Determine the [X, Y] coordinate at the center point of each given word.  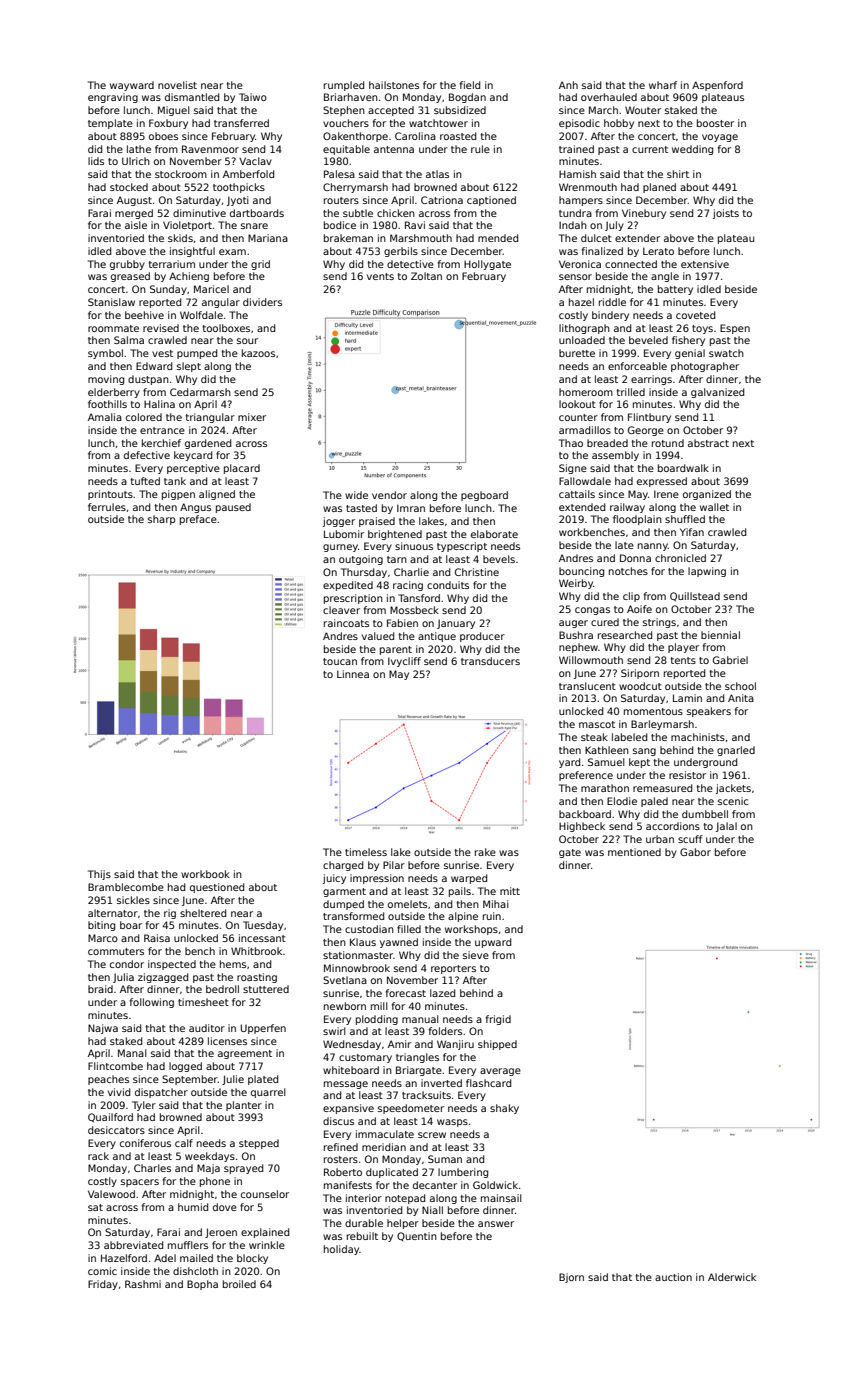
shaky [504, 1109]
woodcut [640, 686]
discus [338, 1121]
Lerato [658, 251]
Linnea [353, 674]
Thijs [99, 875]
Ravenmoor [210, 149]
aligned [217, 495]
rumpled [344, 86]
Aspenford [717, 86]
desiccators [116, 1130]
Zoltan [426, 276]
